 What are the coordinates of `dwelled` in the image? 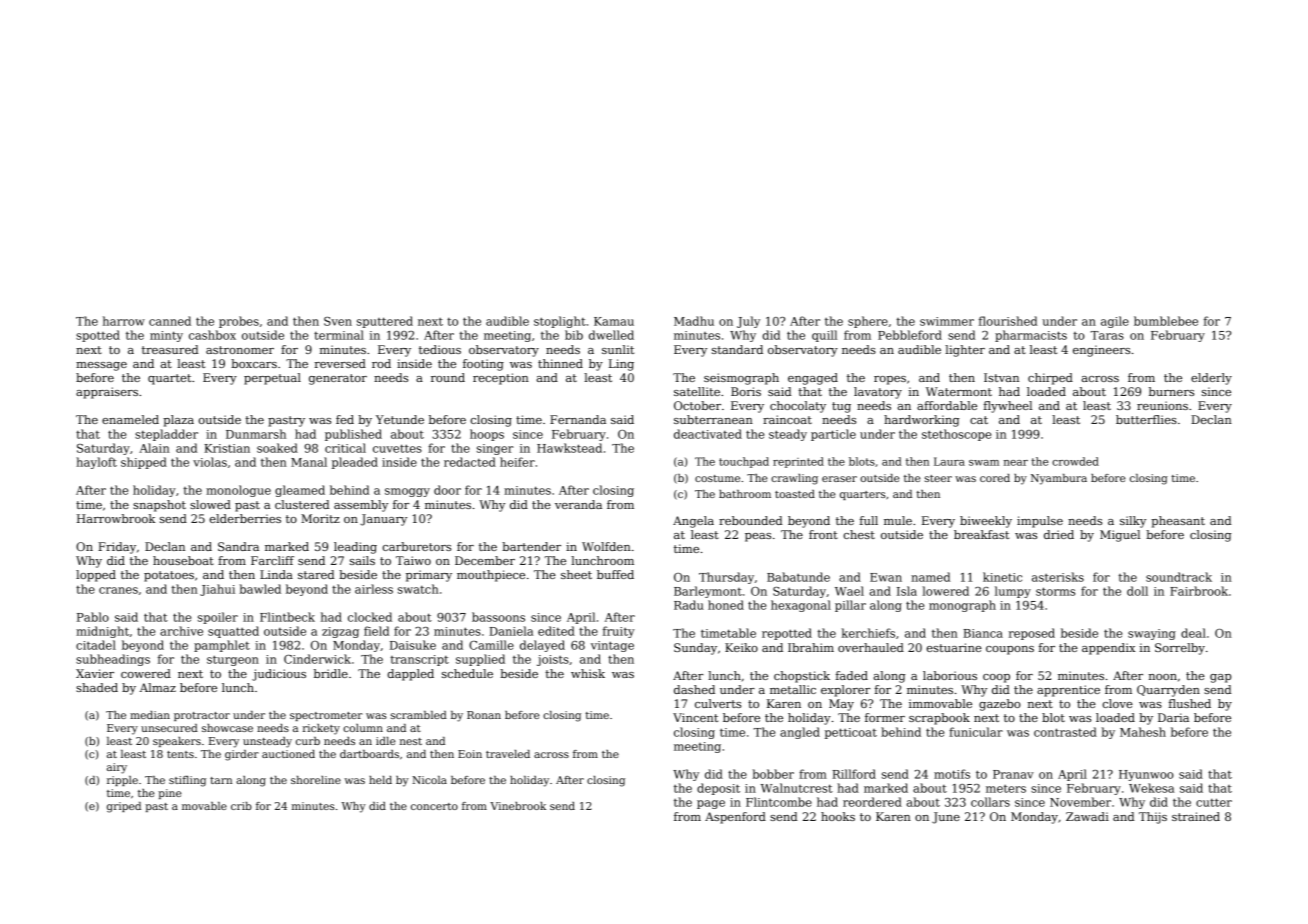 It's located at (611, 335).
